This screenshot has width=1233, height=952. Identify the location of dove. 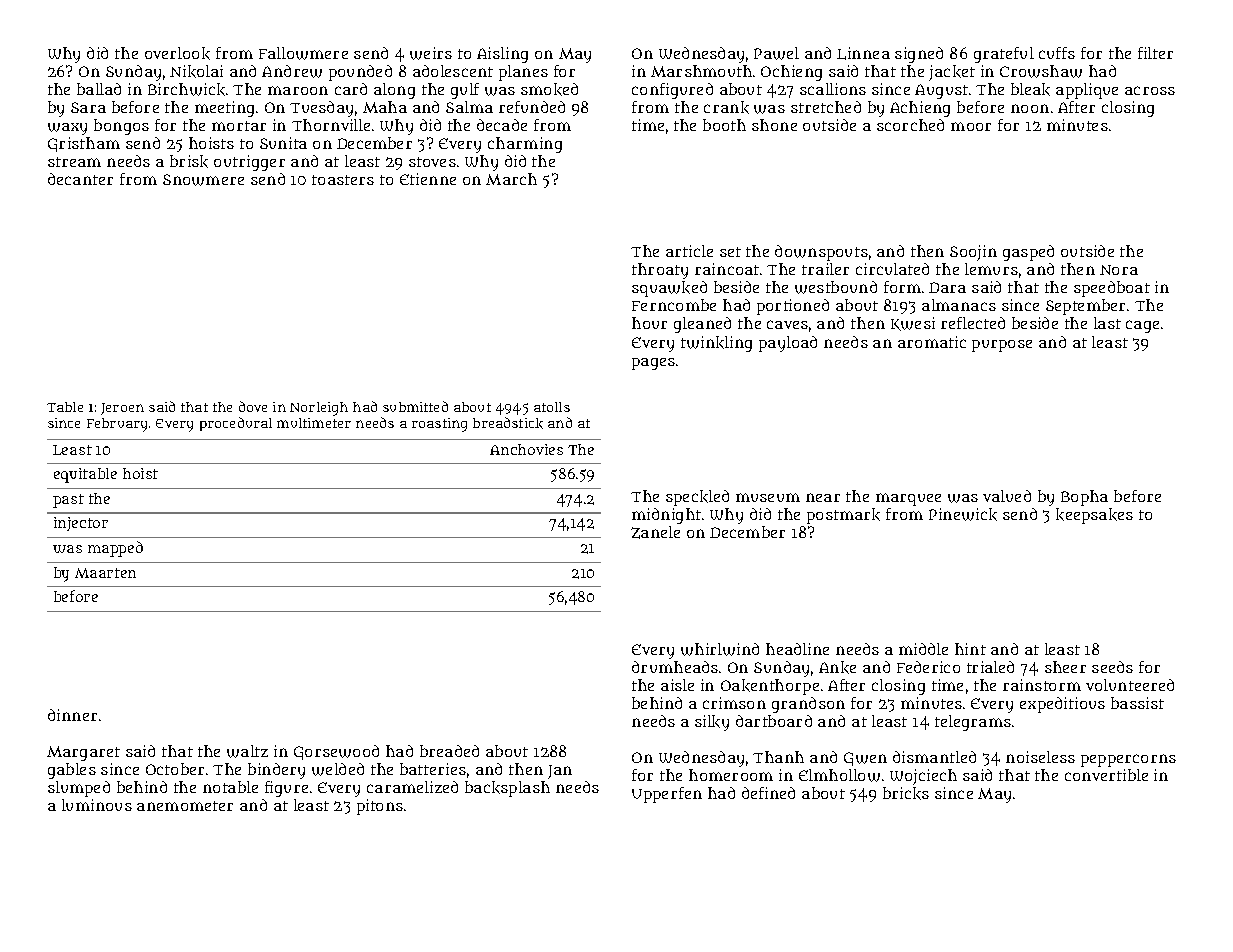
(253, 406).
